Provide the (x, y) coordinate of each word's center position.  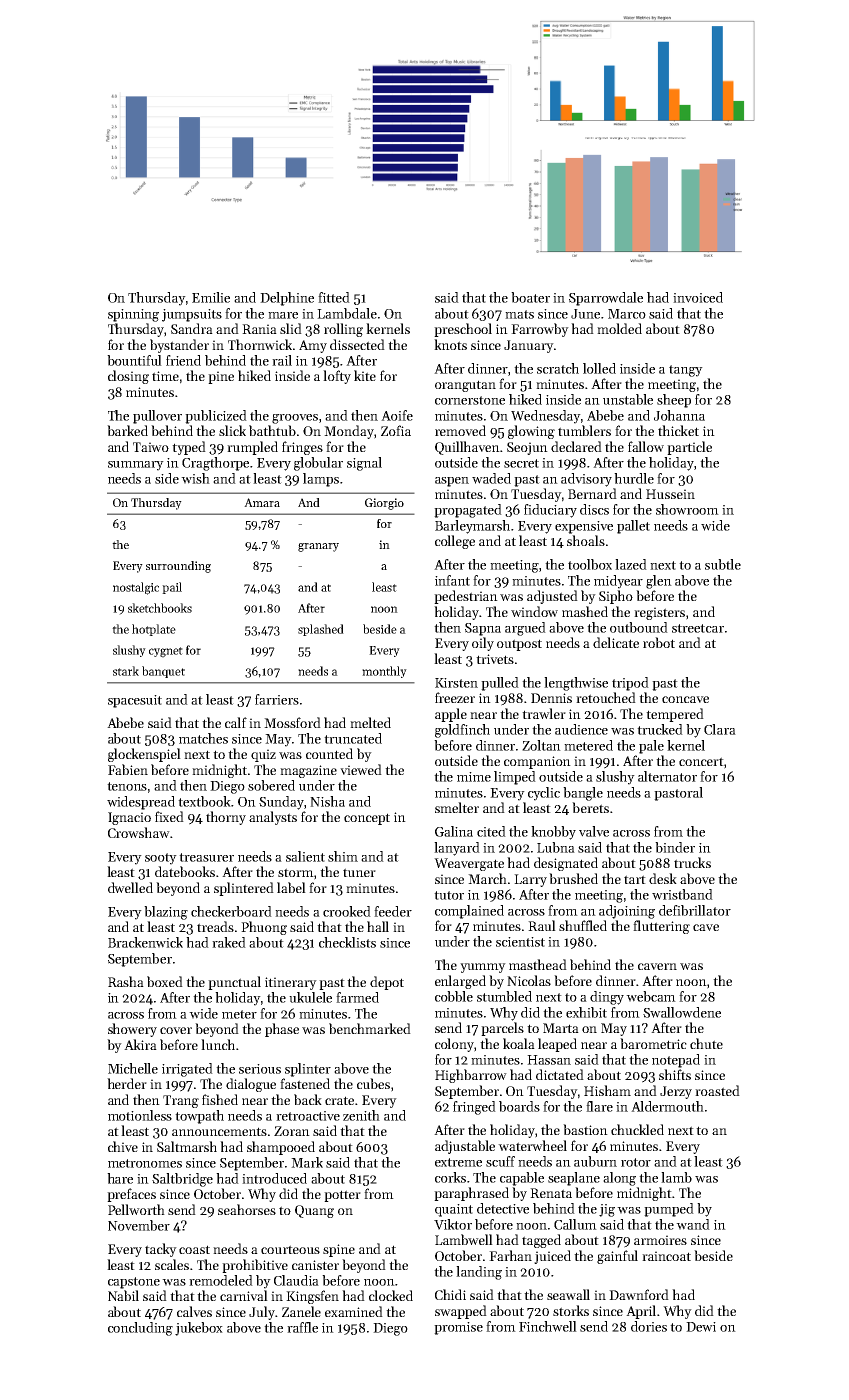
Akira (140, 1044)
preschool (463, 330)
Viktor (453, 1224)
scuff (500, 1161)
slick (232, 430)
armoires (660, 1240)
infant (452, 580)
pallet (633, 527)
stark (126, 671)
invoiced (698, 297)
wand (693, 1224)
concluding (140, 1329)
